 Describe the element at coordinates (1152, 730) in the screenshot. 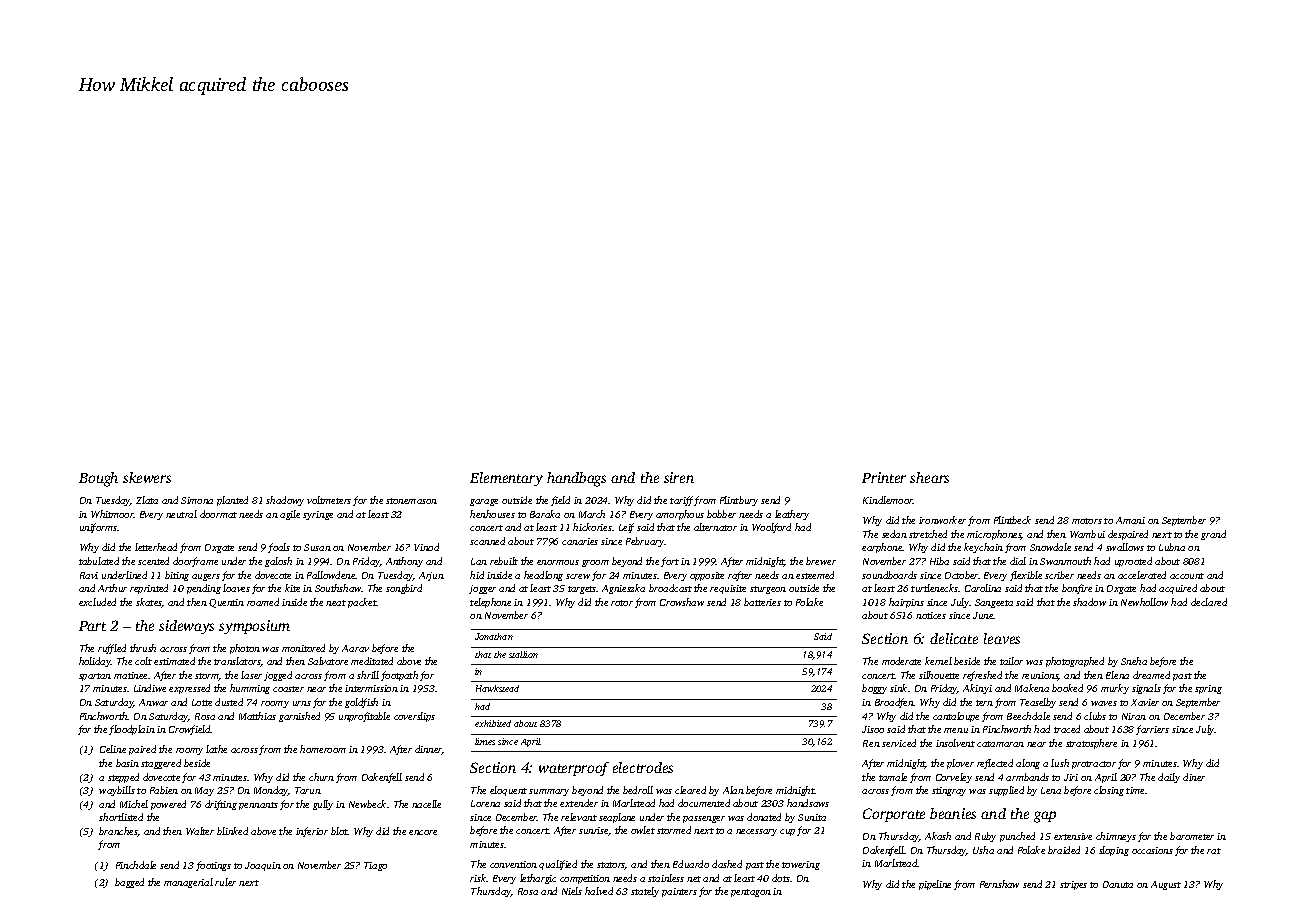

I see `farriers` at that location.
